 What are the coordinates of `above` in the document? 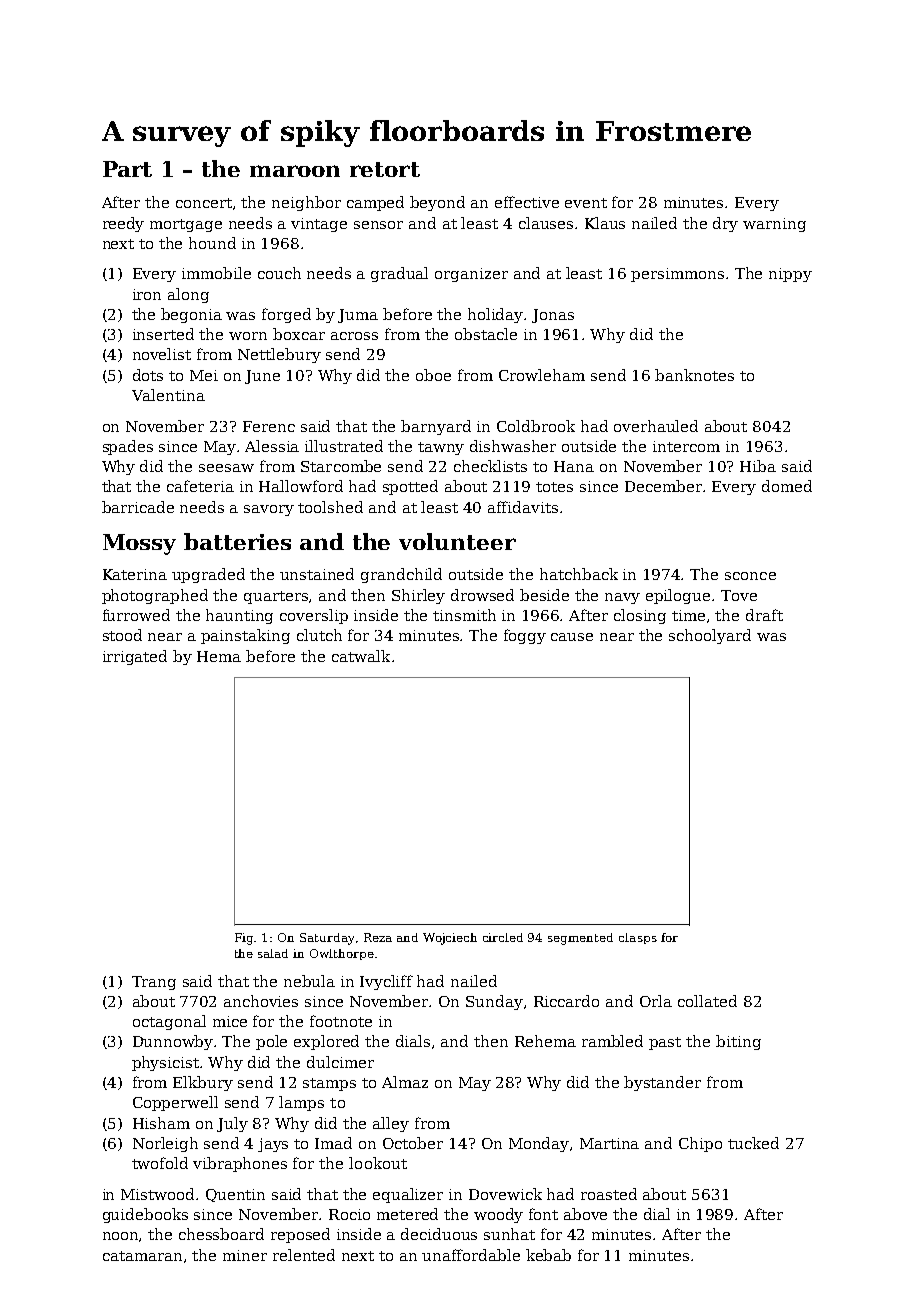 It's located at (585, 1214).
